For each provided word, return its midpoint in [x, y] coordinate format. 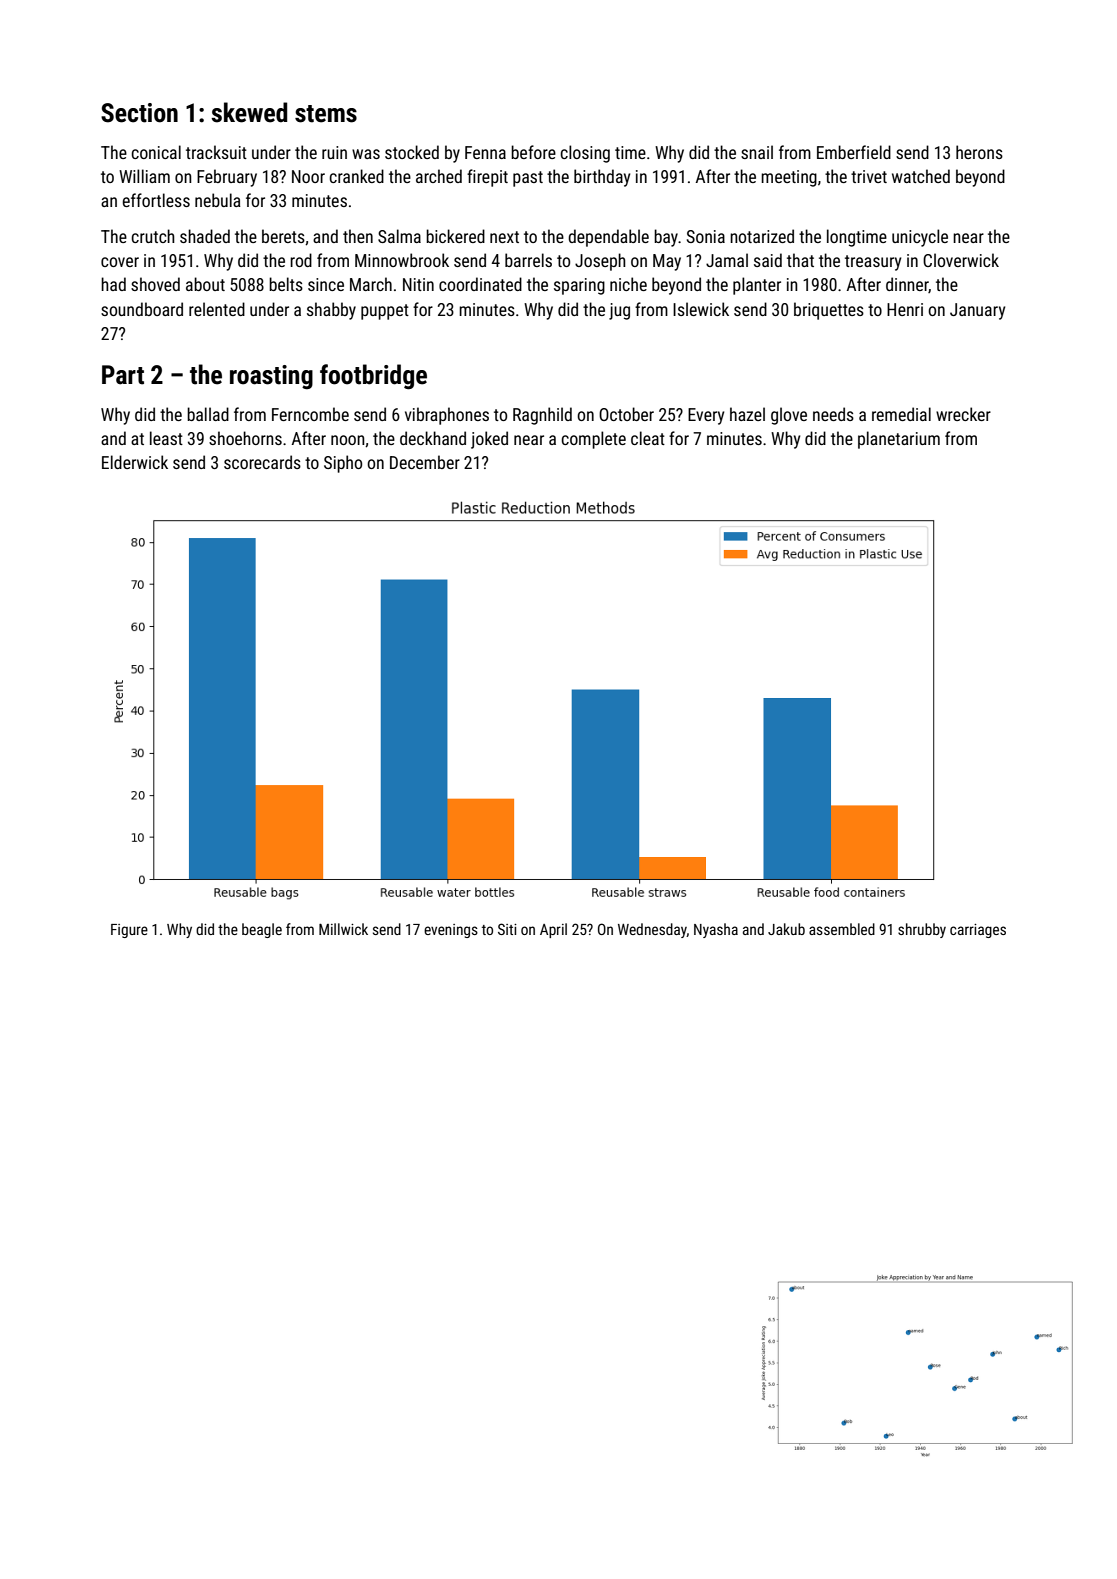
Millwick [343, 929]
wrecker [963, 414]
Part [123, 375]
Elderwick [135, 462]
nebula [218, 200]
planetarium [899, 440]
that [800, 260]
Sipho [343, 464]
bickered [455, 236]
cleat [648, 438]
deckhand [433, 438]
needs [833, 414]
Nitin [418, 284]
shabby [331, 311]
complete [593, 440]
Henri [905, 309]
